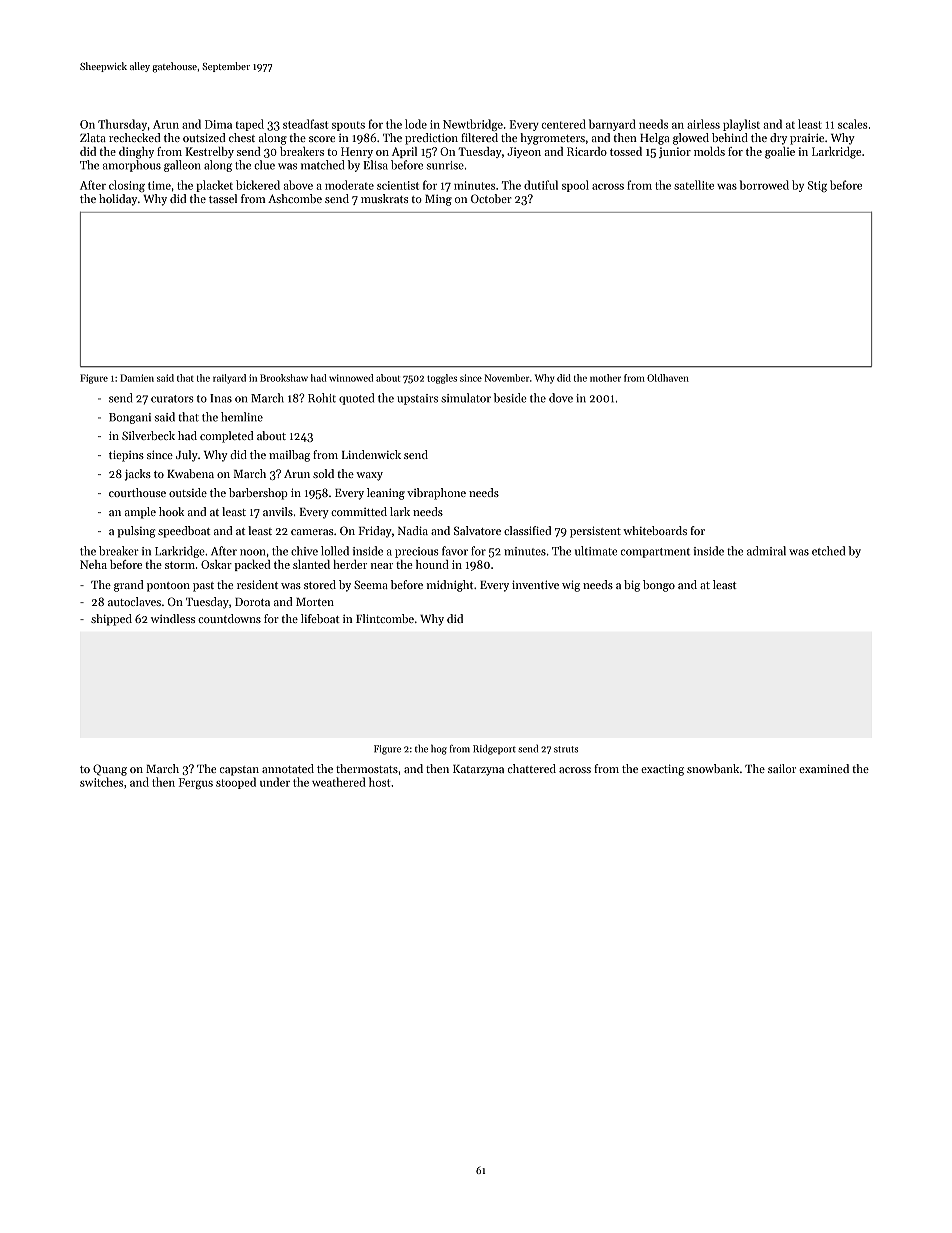  What do you see at coordinates (668, 378) in the image?
I see `Oldhaven` at bounding box center [668, 378].
